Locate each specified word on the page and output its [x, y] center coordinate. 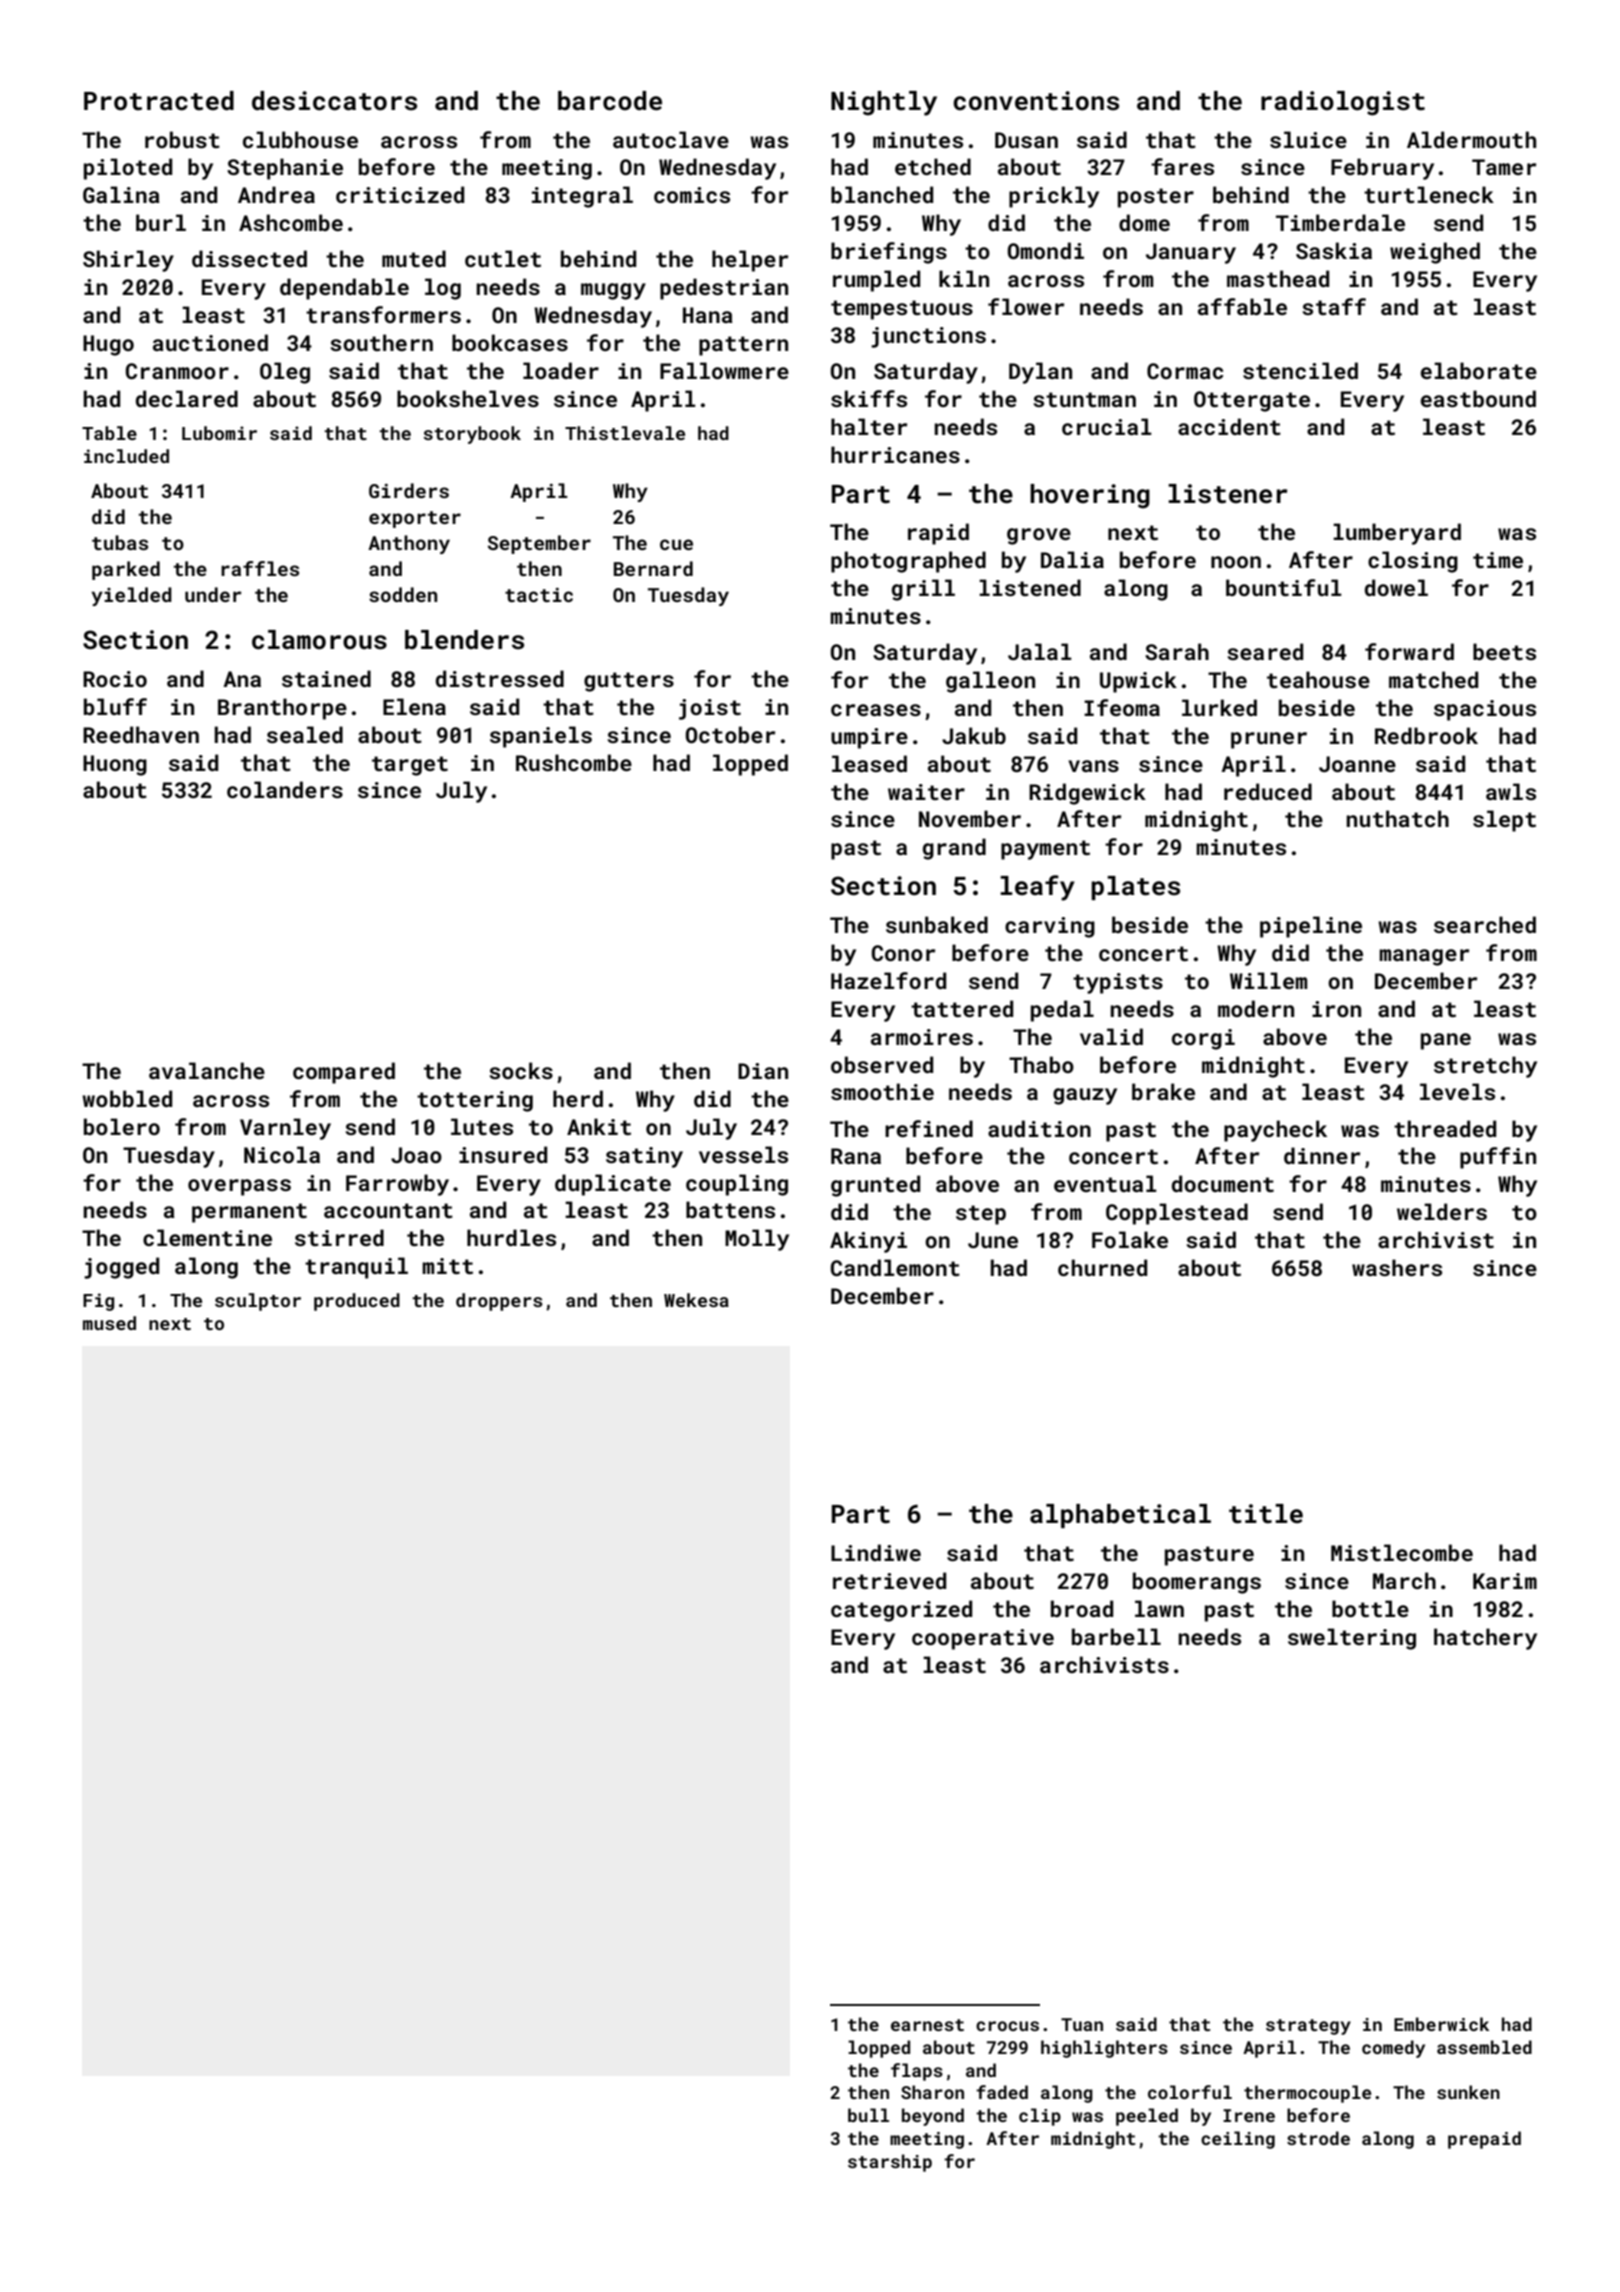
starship [890, 2163]
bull [868, 2115]
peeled [1147, 2117]
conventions [1036, 101]
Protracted [159, 101]
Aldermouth [1471, 139]
